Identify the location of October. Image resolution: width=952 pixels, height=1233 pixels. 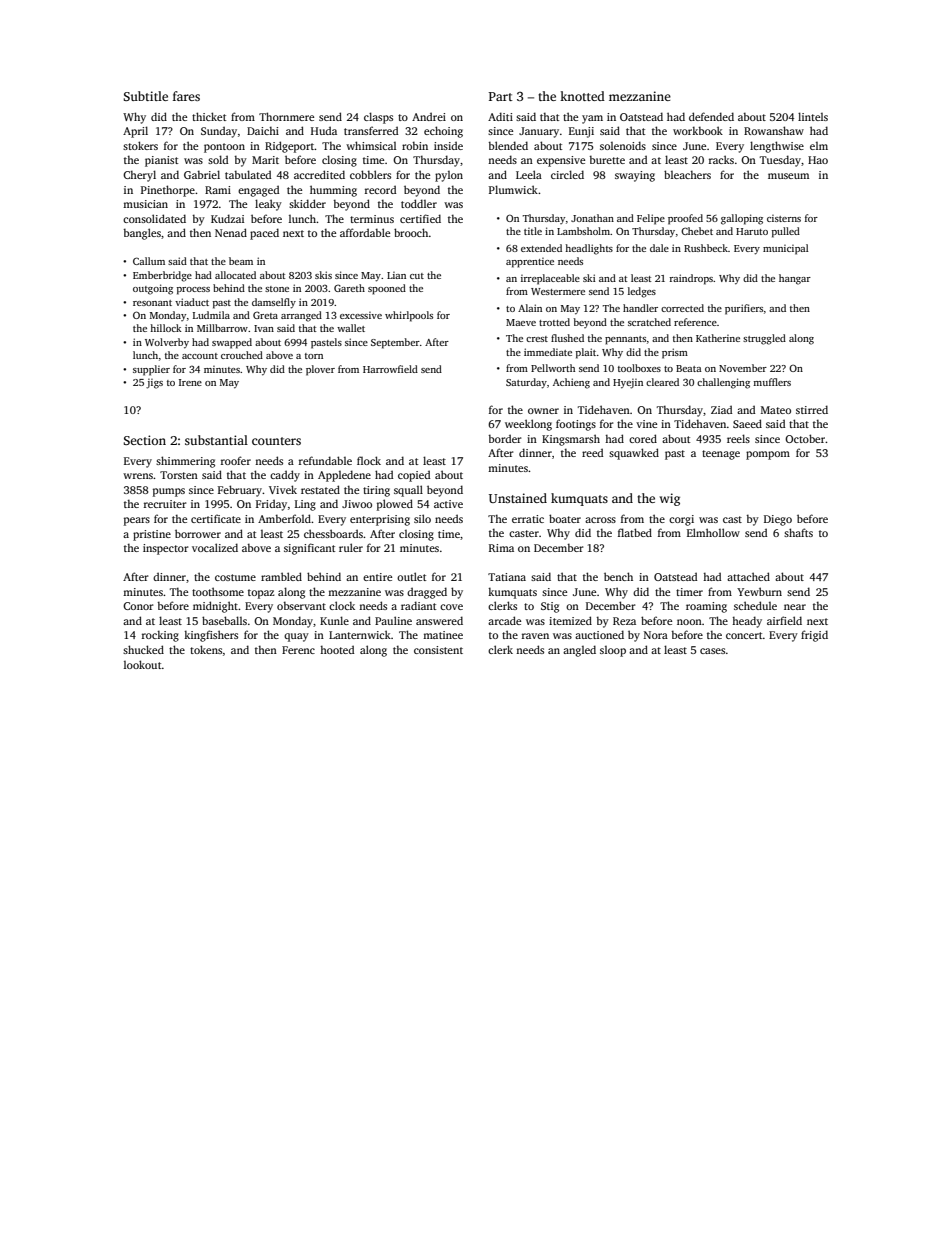
(805, 438).
